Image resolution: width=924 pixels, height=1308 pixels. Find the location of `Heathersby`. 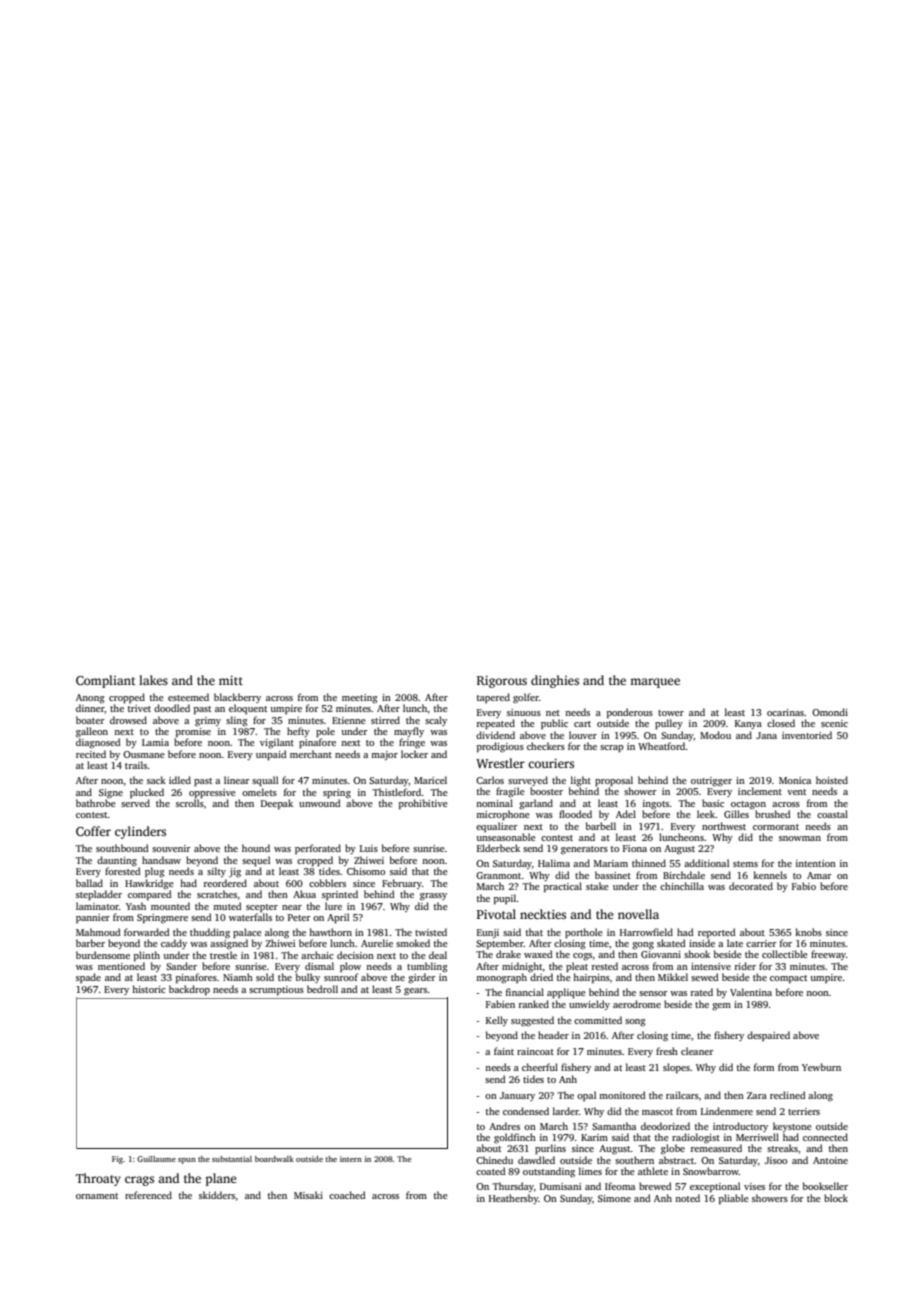

Heathersby is located at coordinates (514, 1199).
